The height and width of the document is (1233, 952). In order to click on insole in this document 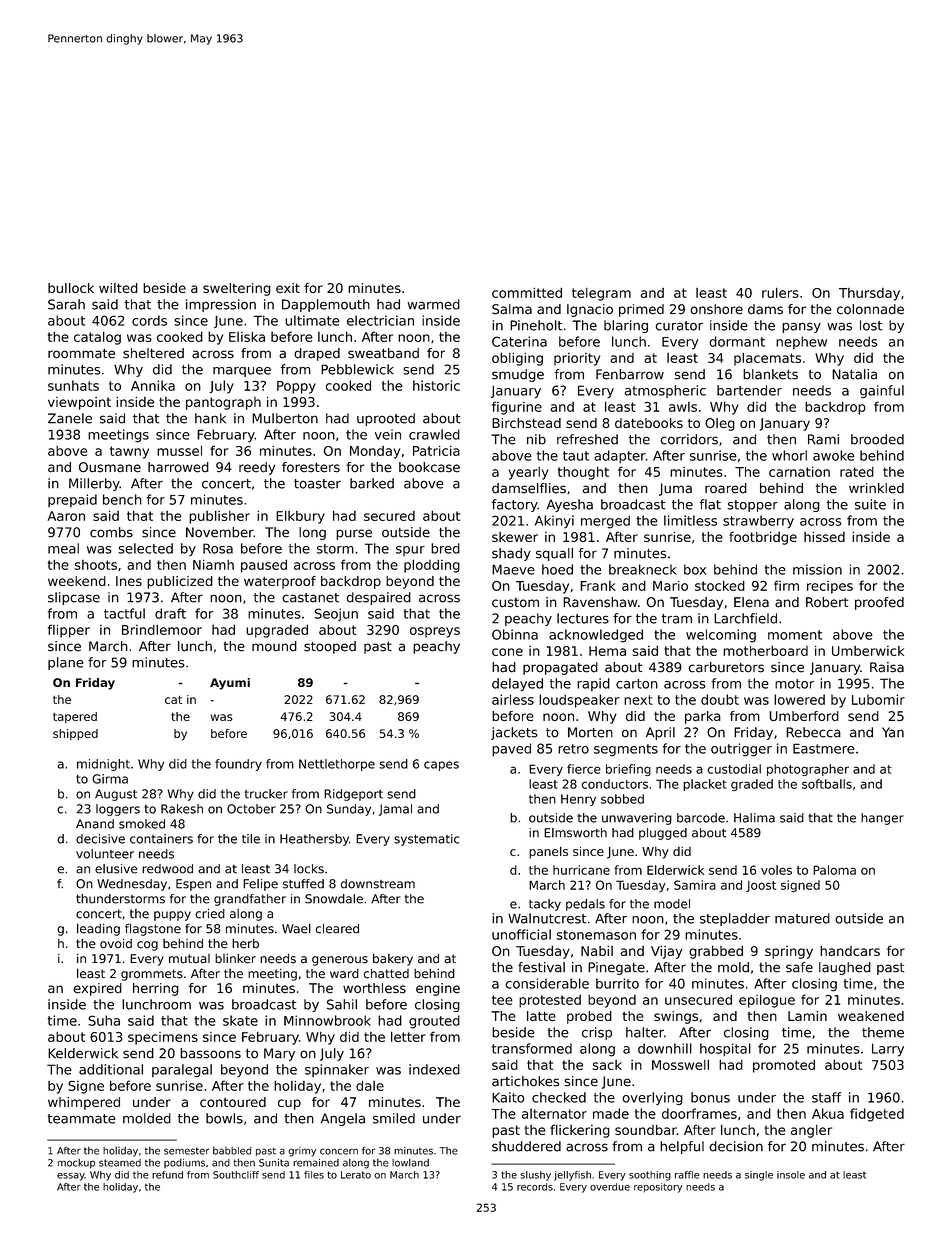, I will do `click(791, 1175)`.
